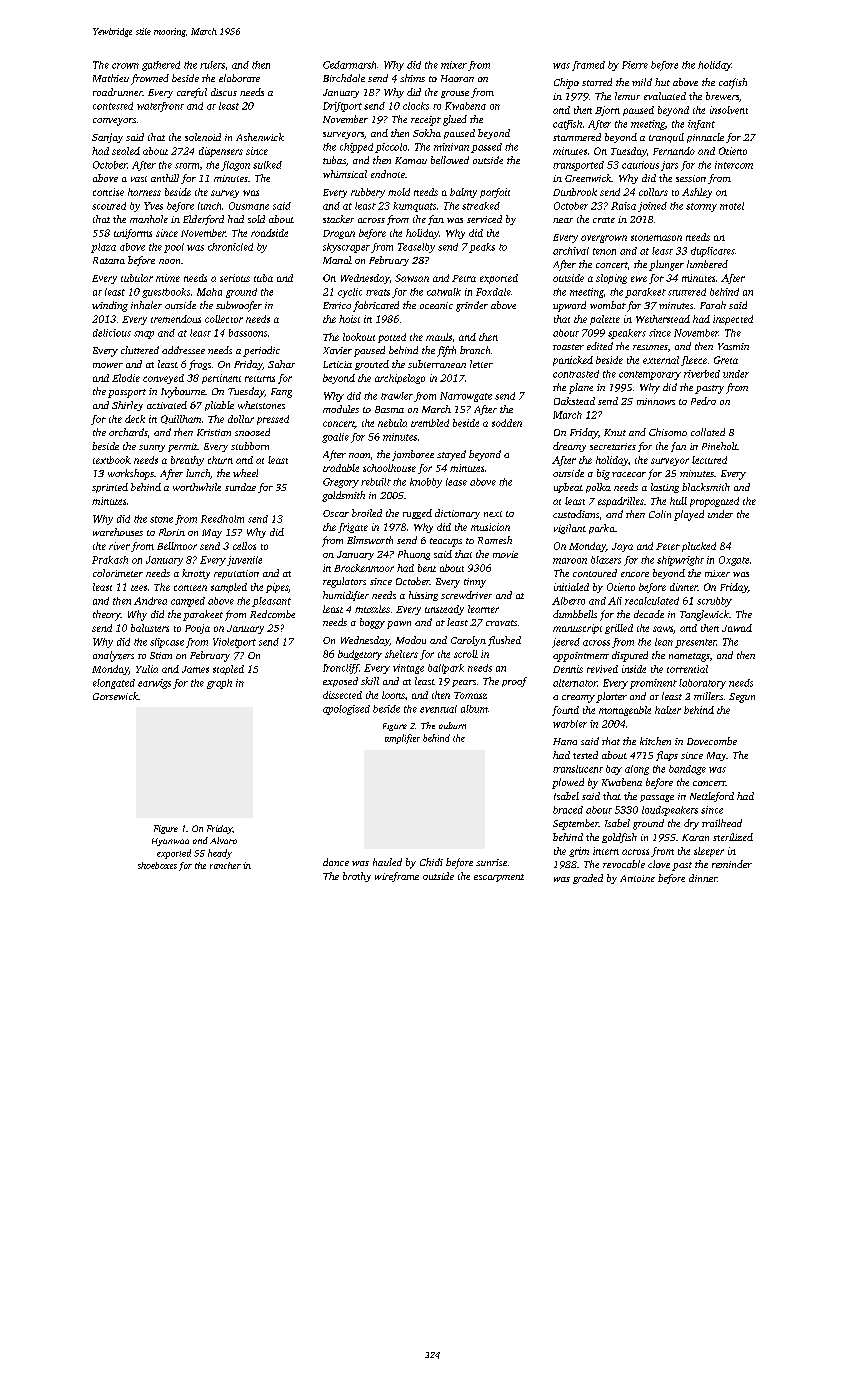 The width and height of the screenshot is (849, 1400). I want to click on Pierre, so click(635, 65).
